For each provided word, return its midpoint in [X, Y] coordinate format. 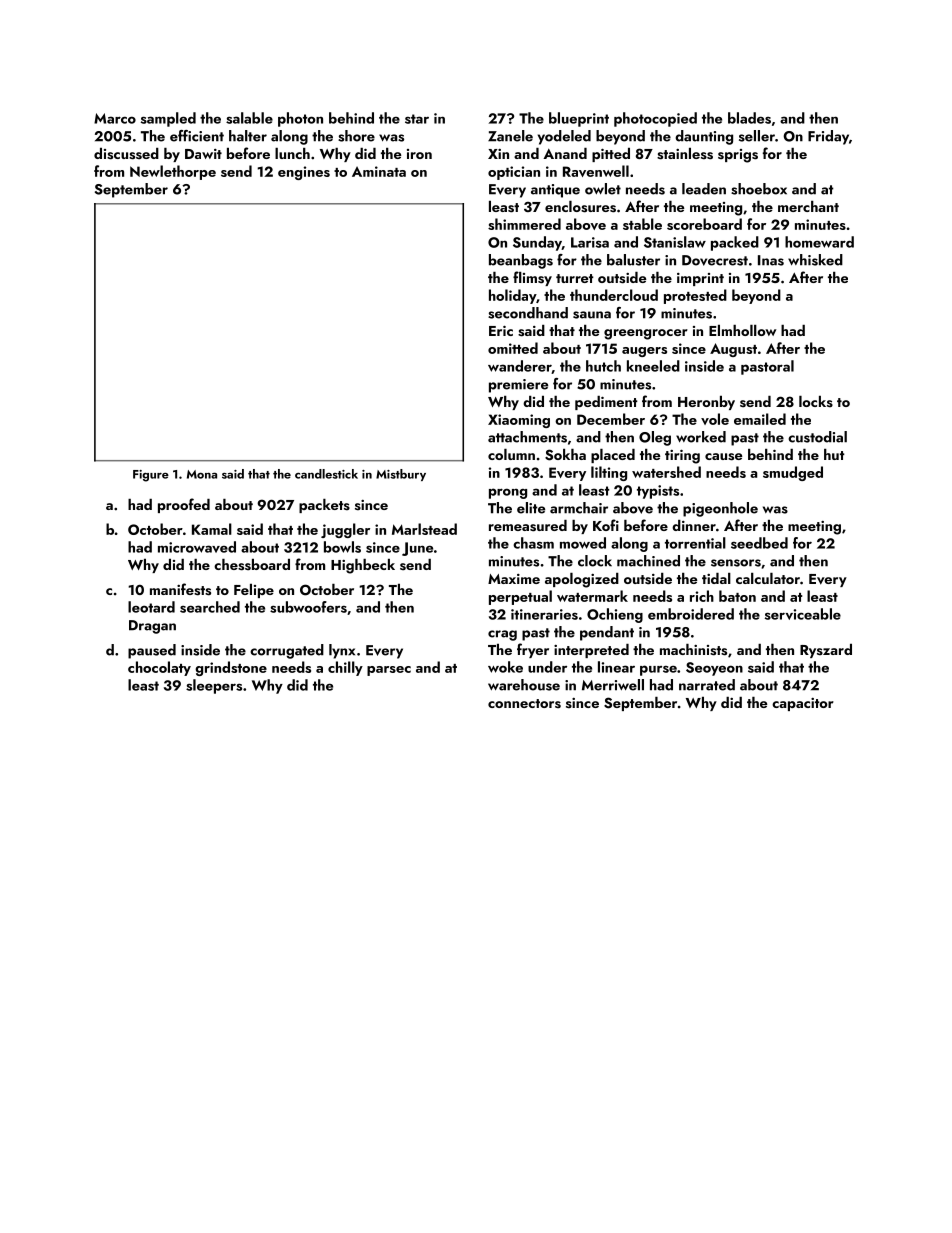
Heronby [706, 403]
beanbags [521, 261]
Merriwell [613, 685]
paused [152, 651]
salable [249, 118]
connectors [524, 704]
